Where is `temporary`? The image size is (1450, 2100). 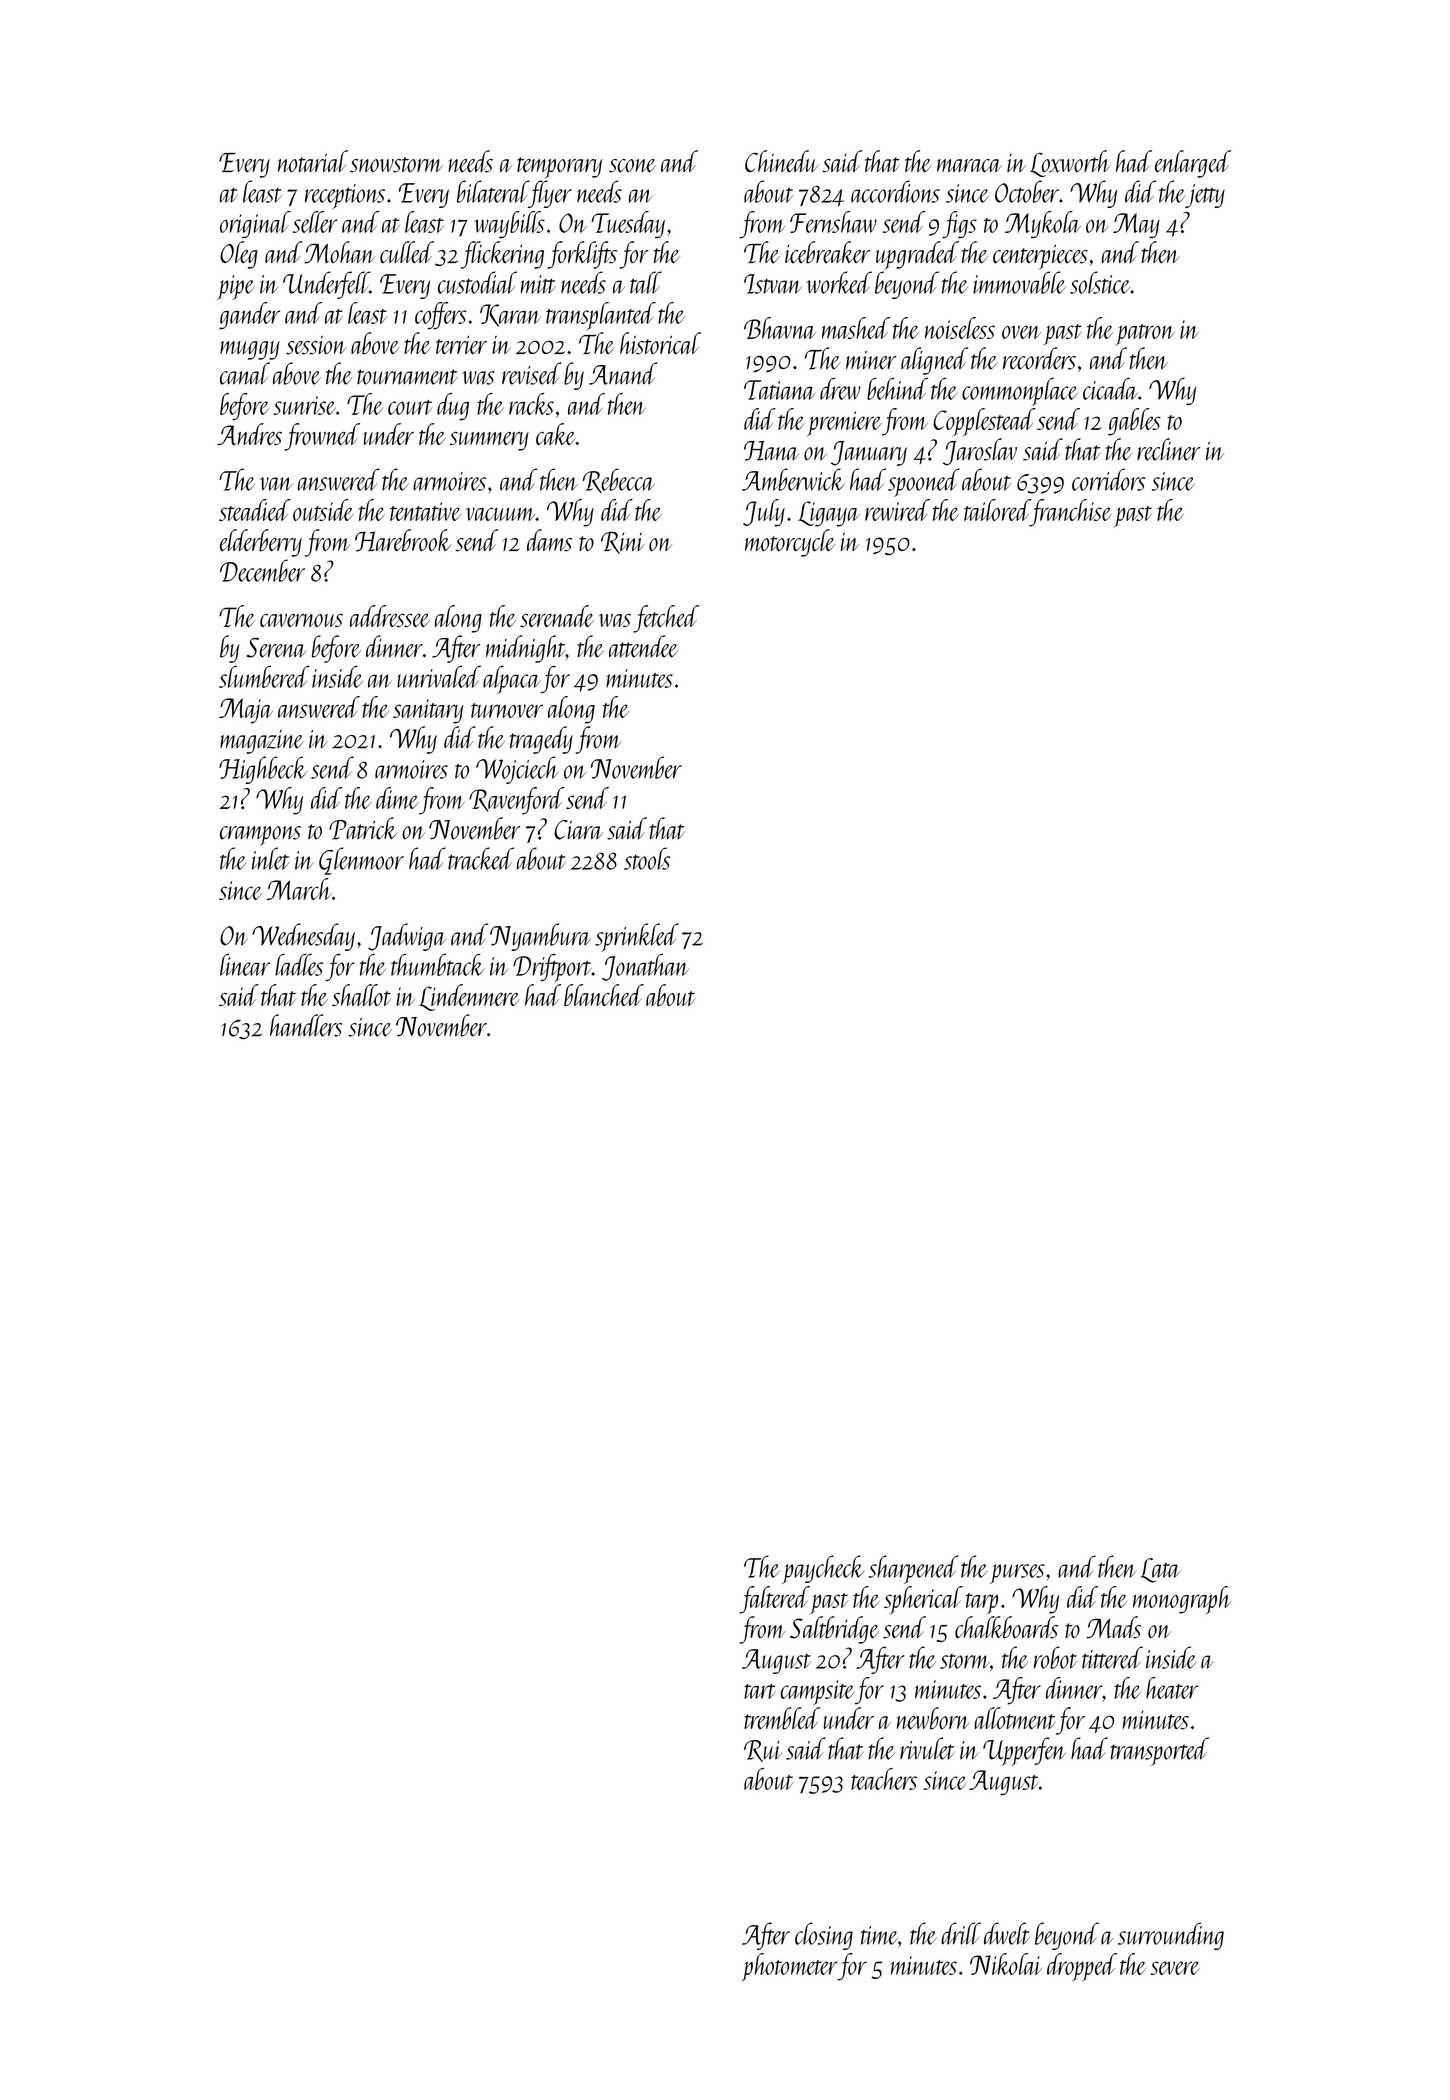 temporary is located at coordinates (559, 168).
